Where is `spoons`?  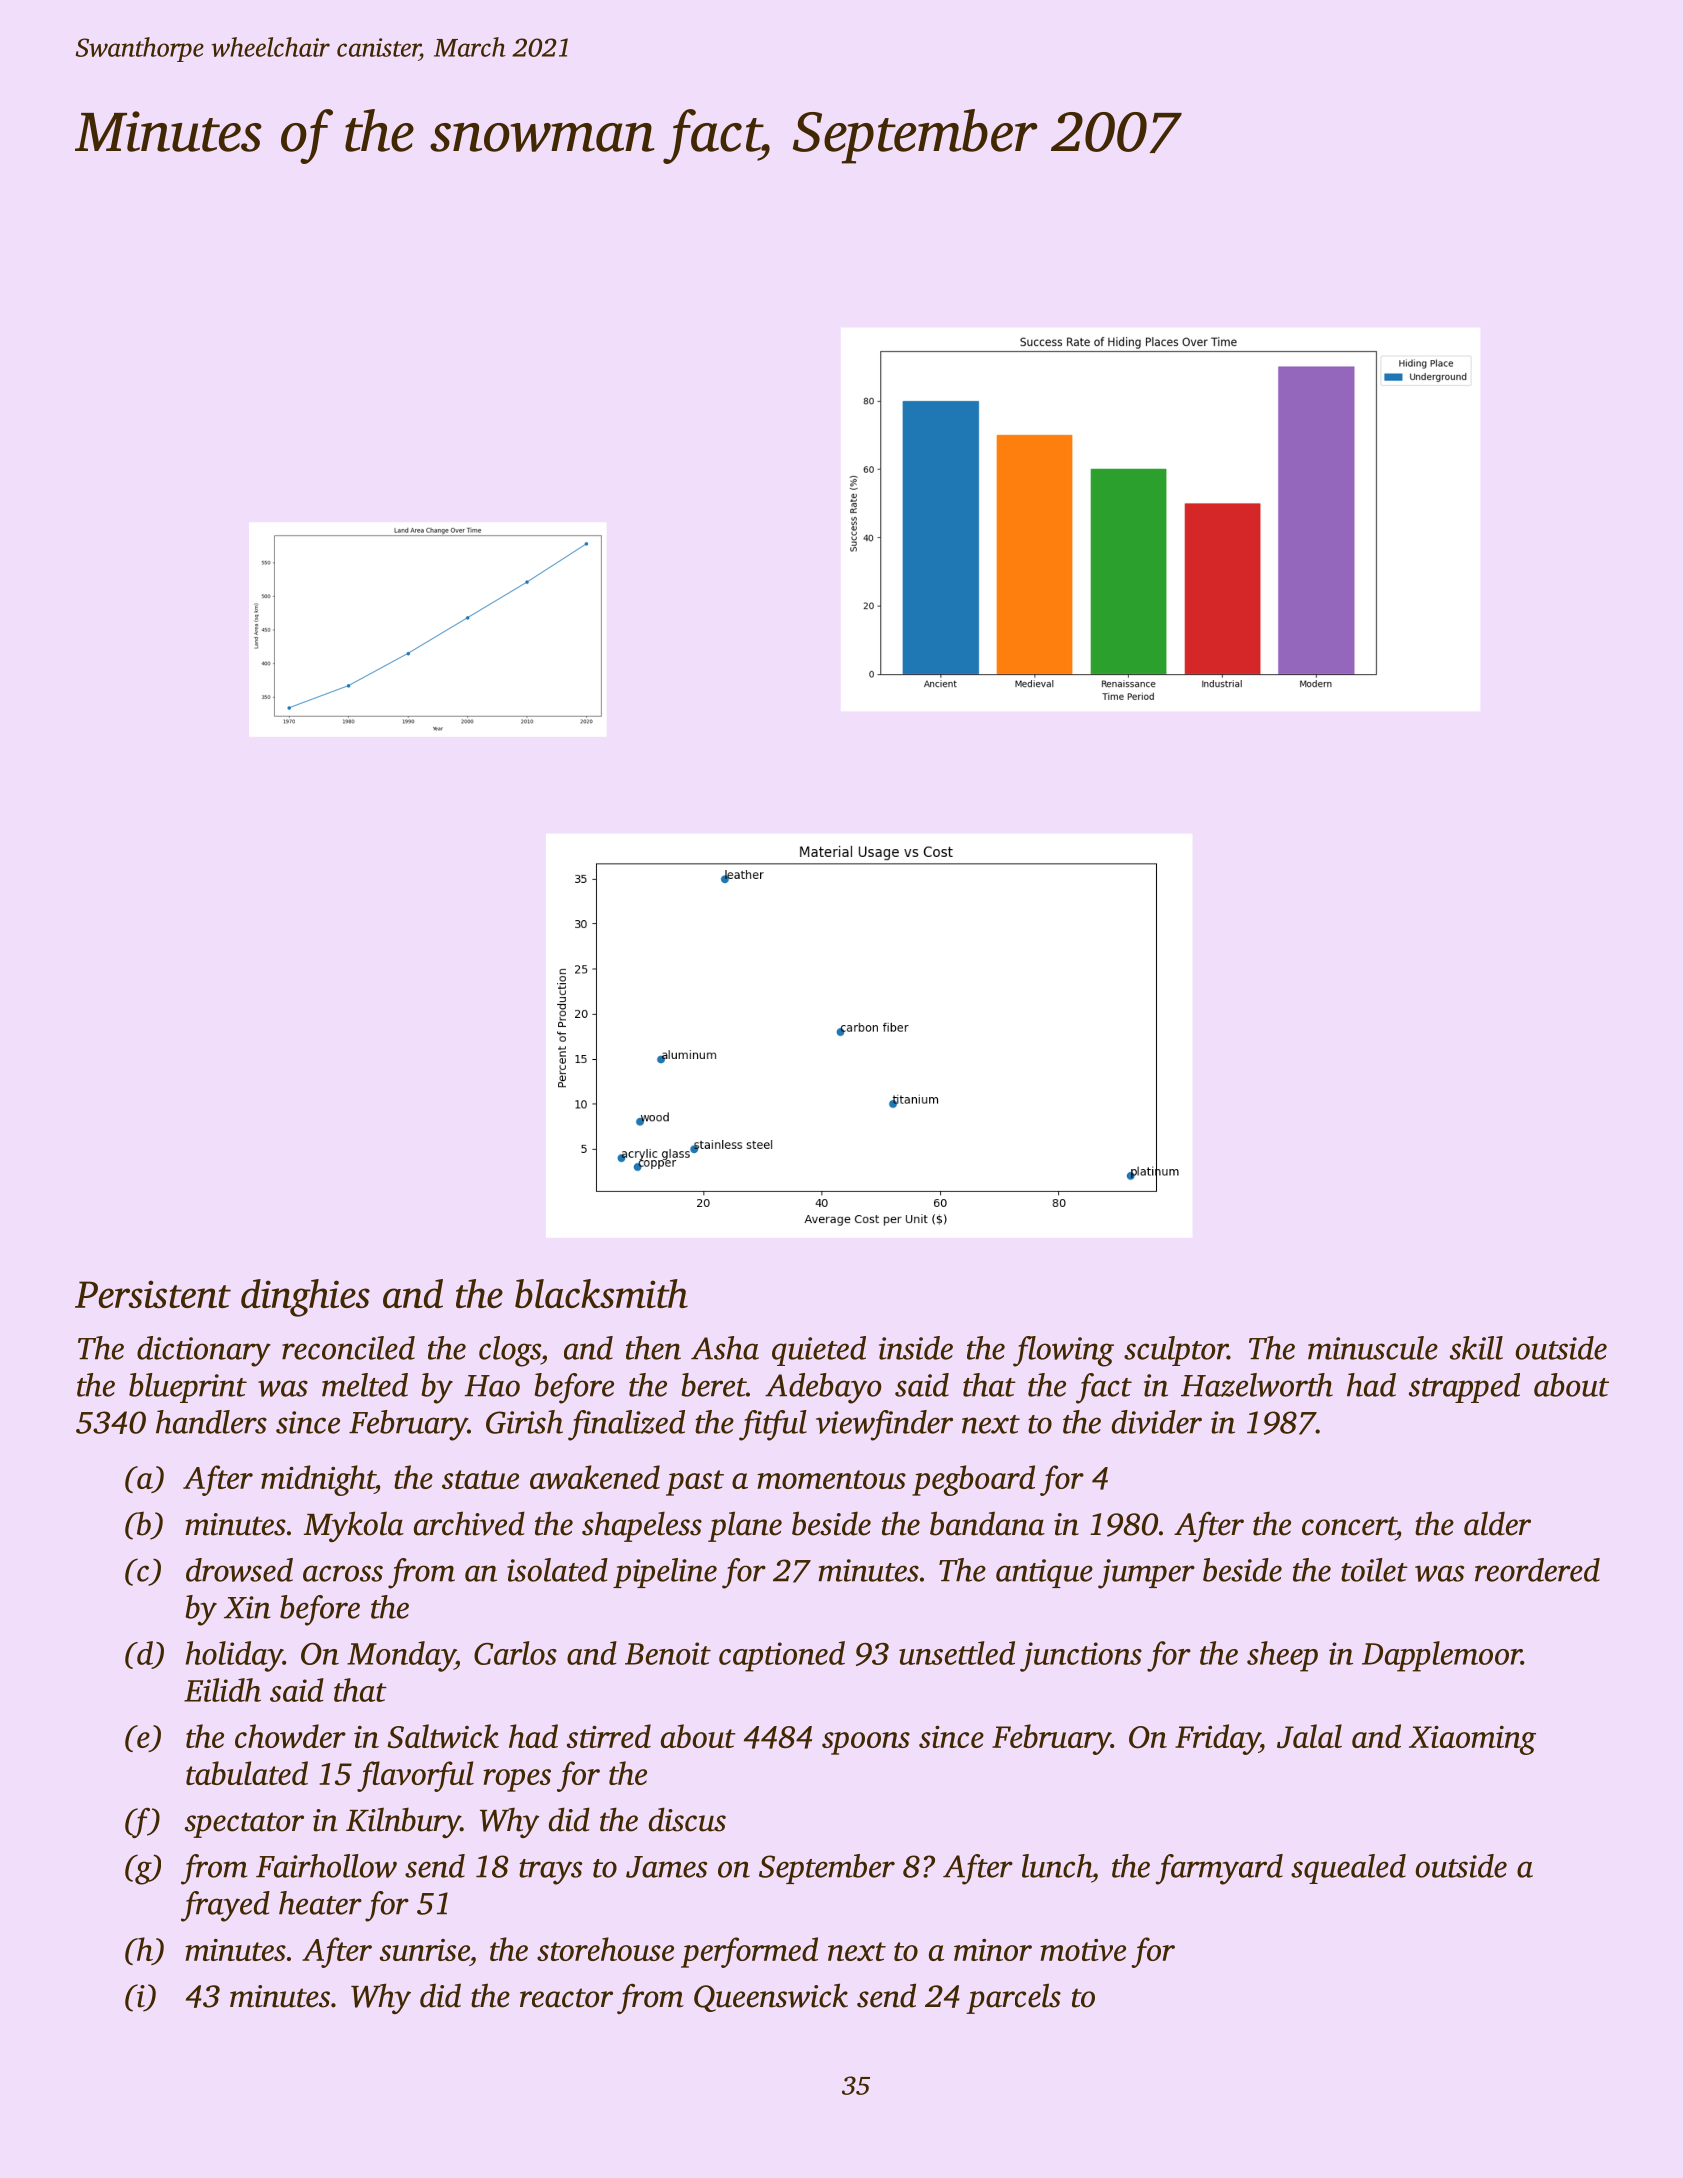
spoons is located at coordinates (866, 1743).
